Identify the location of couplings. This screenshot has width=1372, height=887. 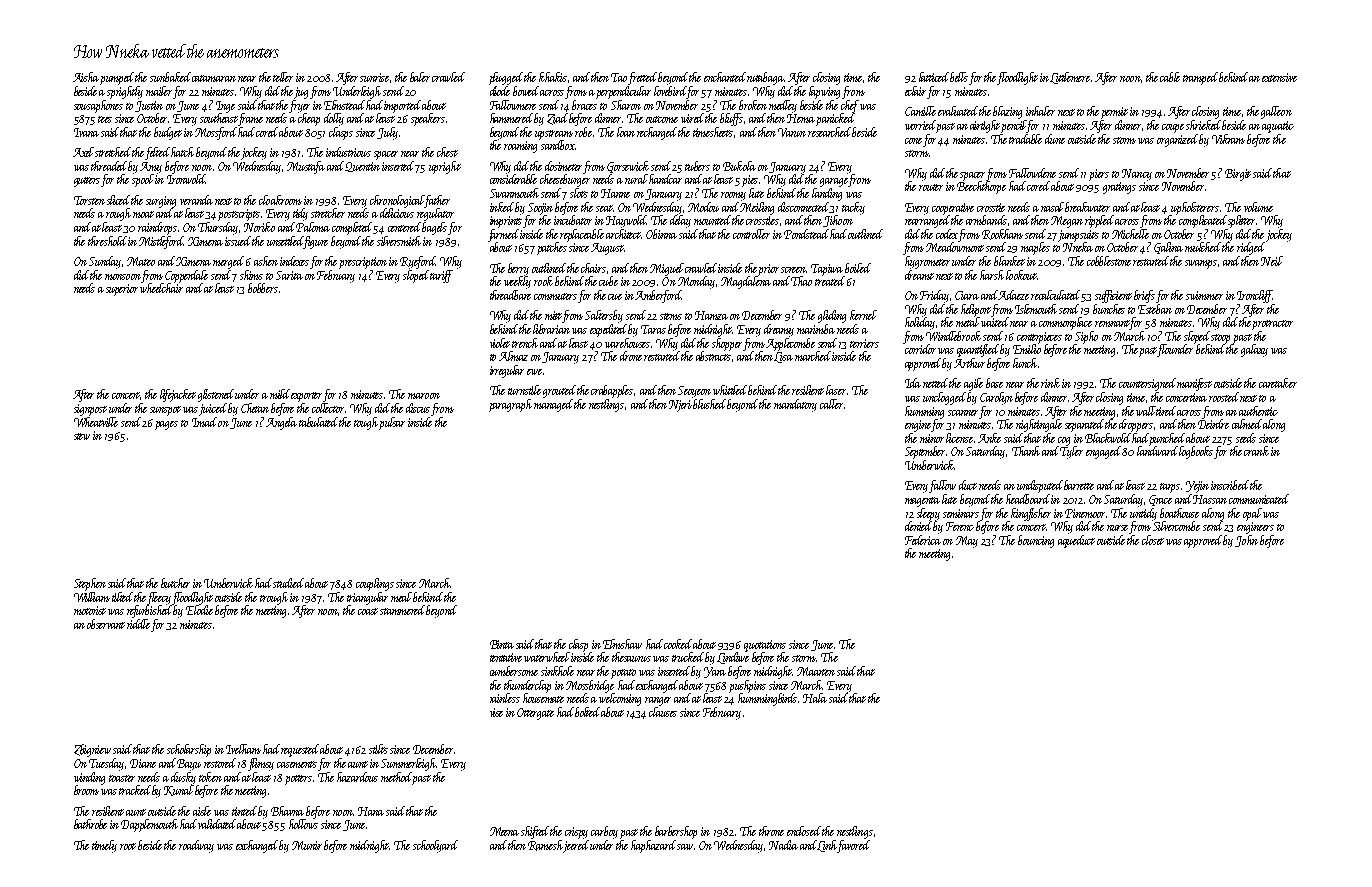
(375, 584).
